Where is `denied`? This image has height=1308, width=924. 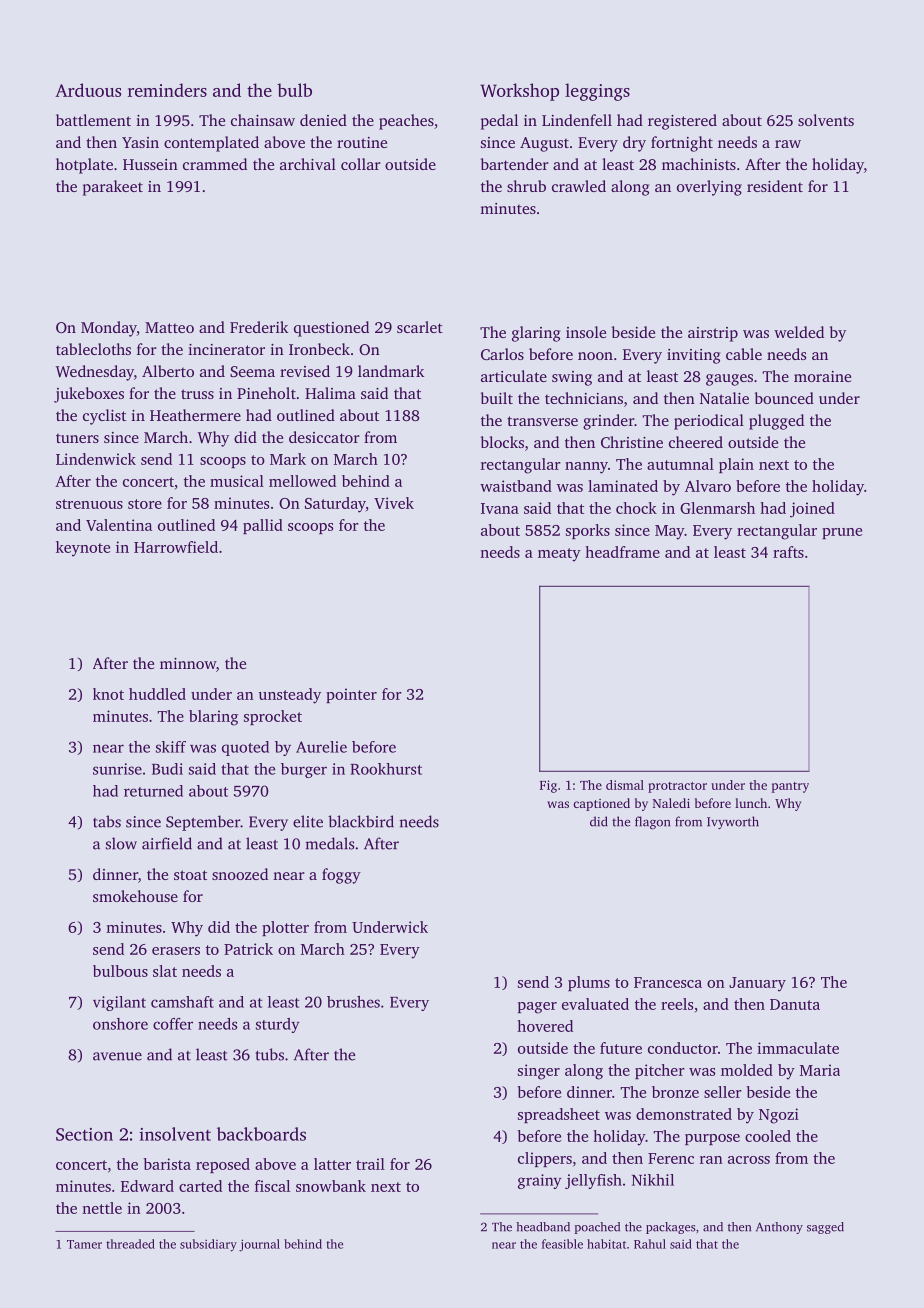
denied is located at coordinates (323, 120).
